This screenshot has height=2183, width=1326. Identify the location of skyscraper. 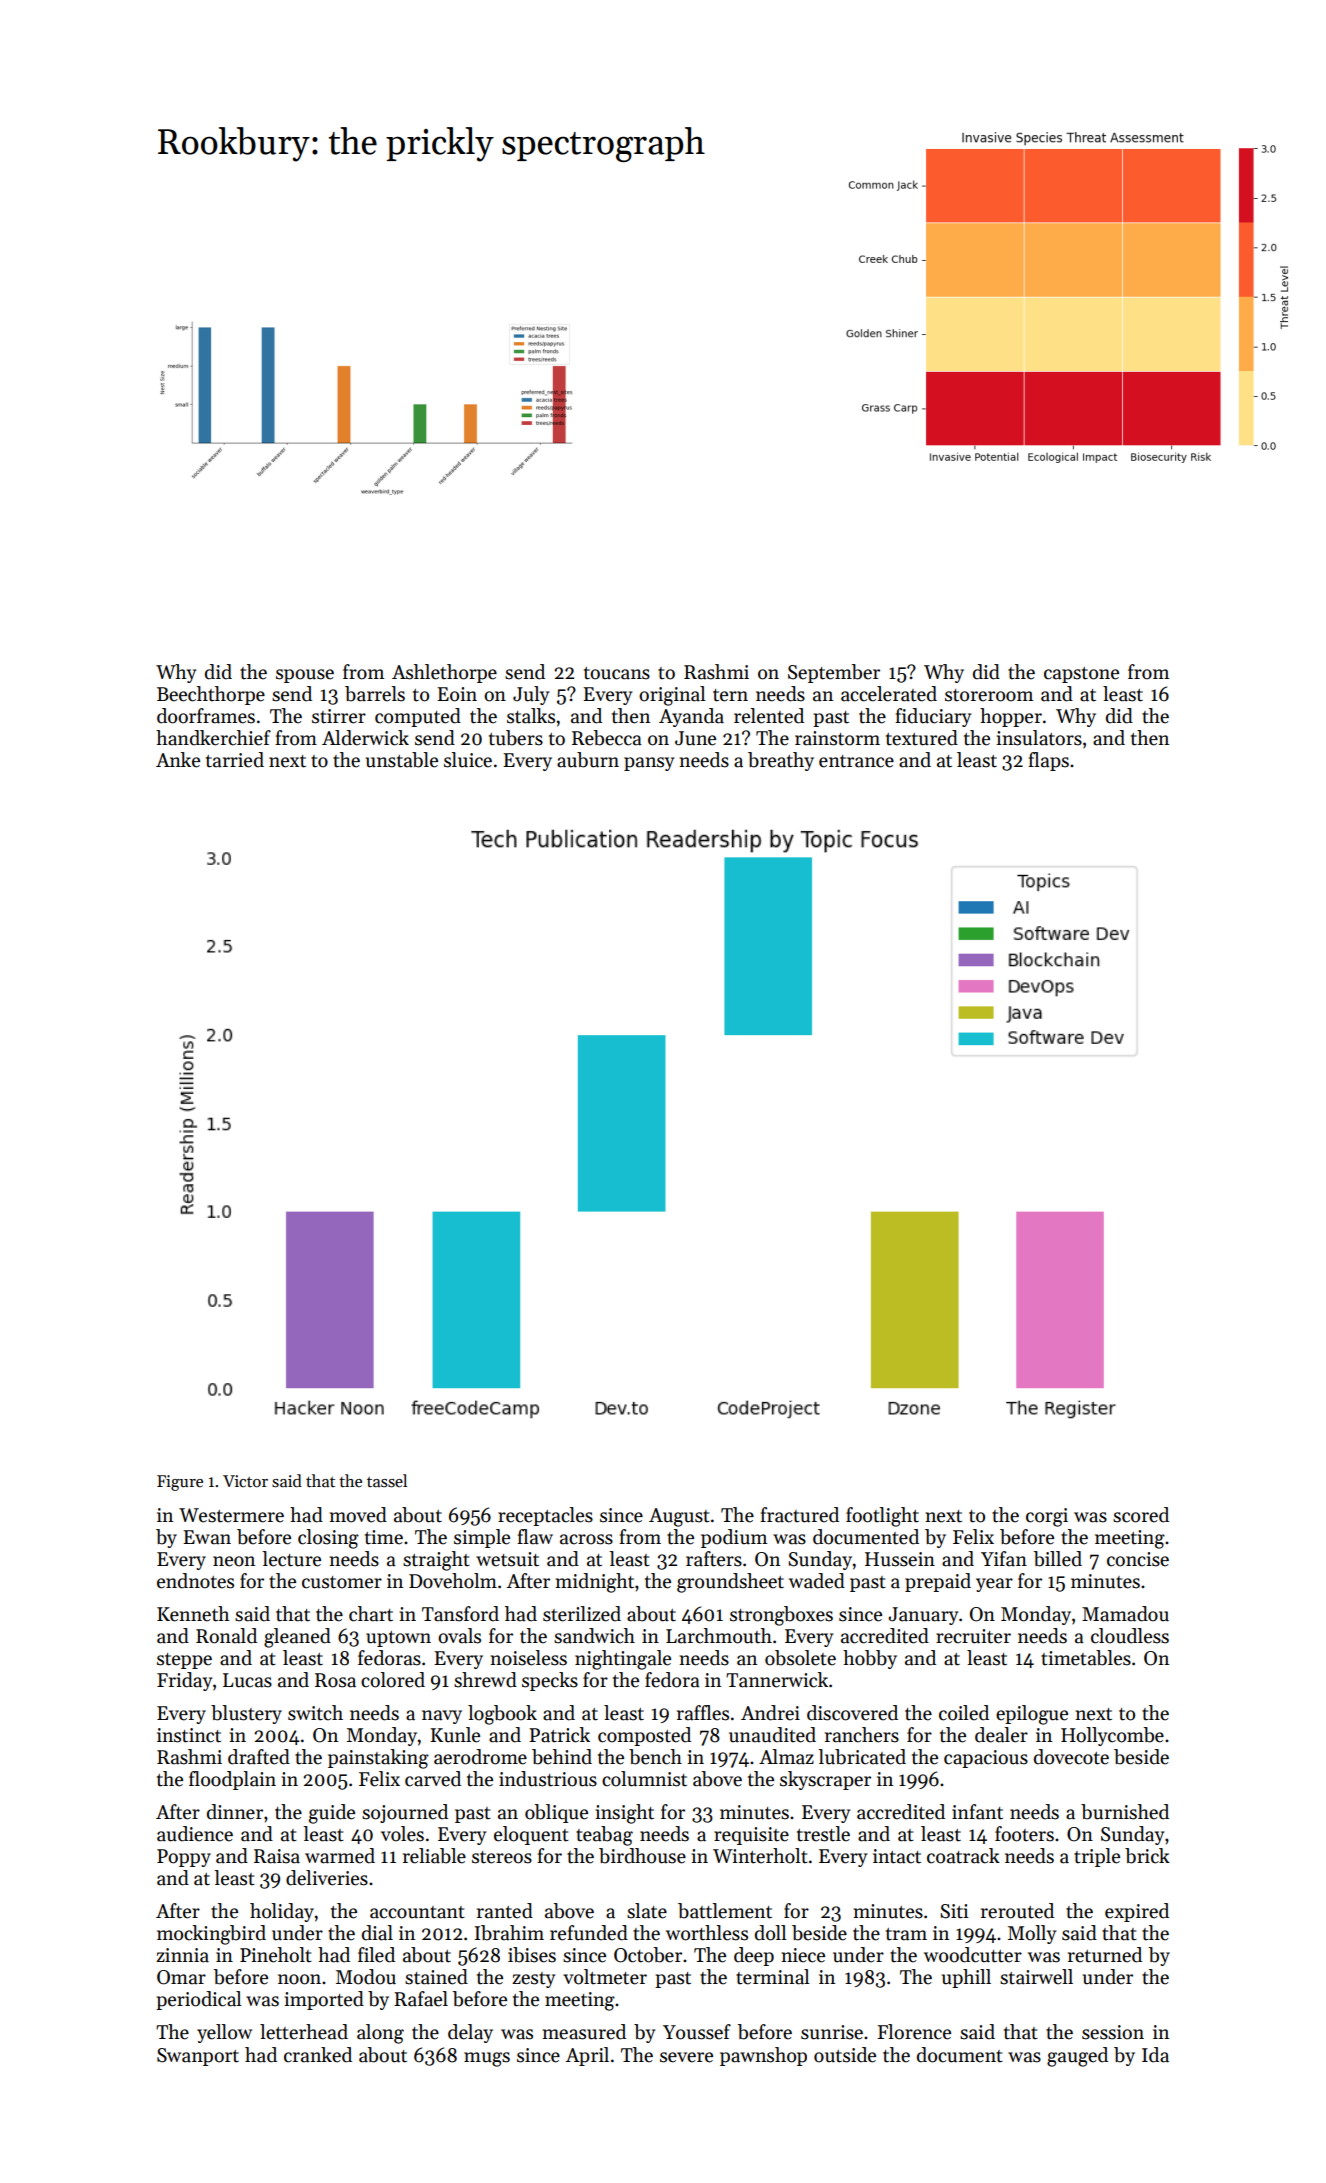
(825, 1780).
